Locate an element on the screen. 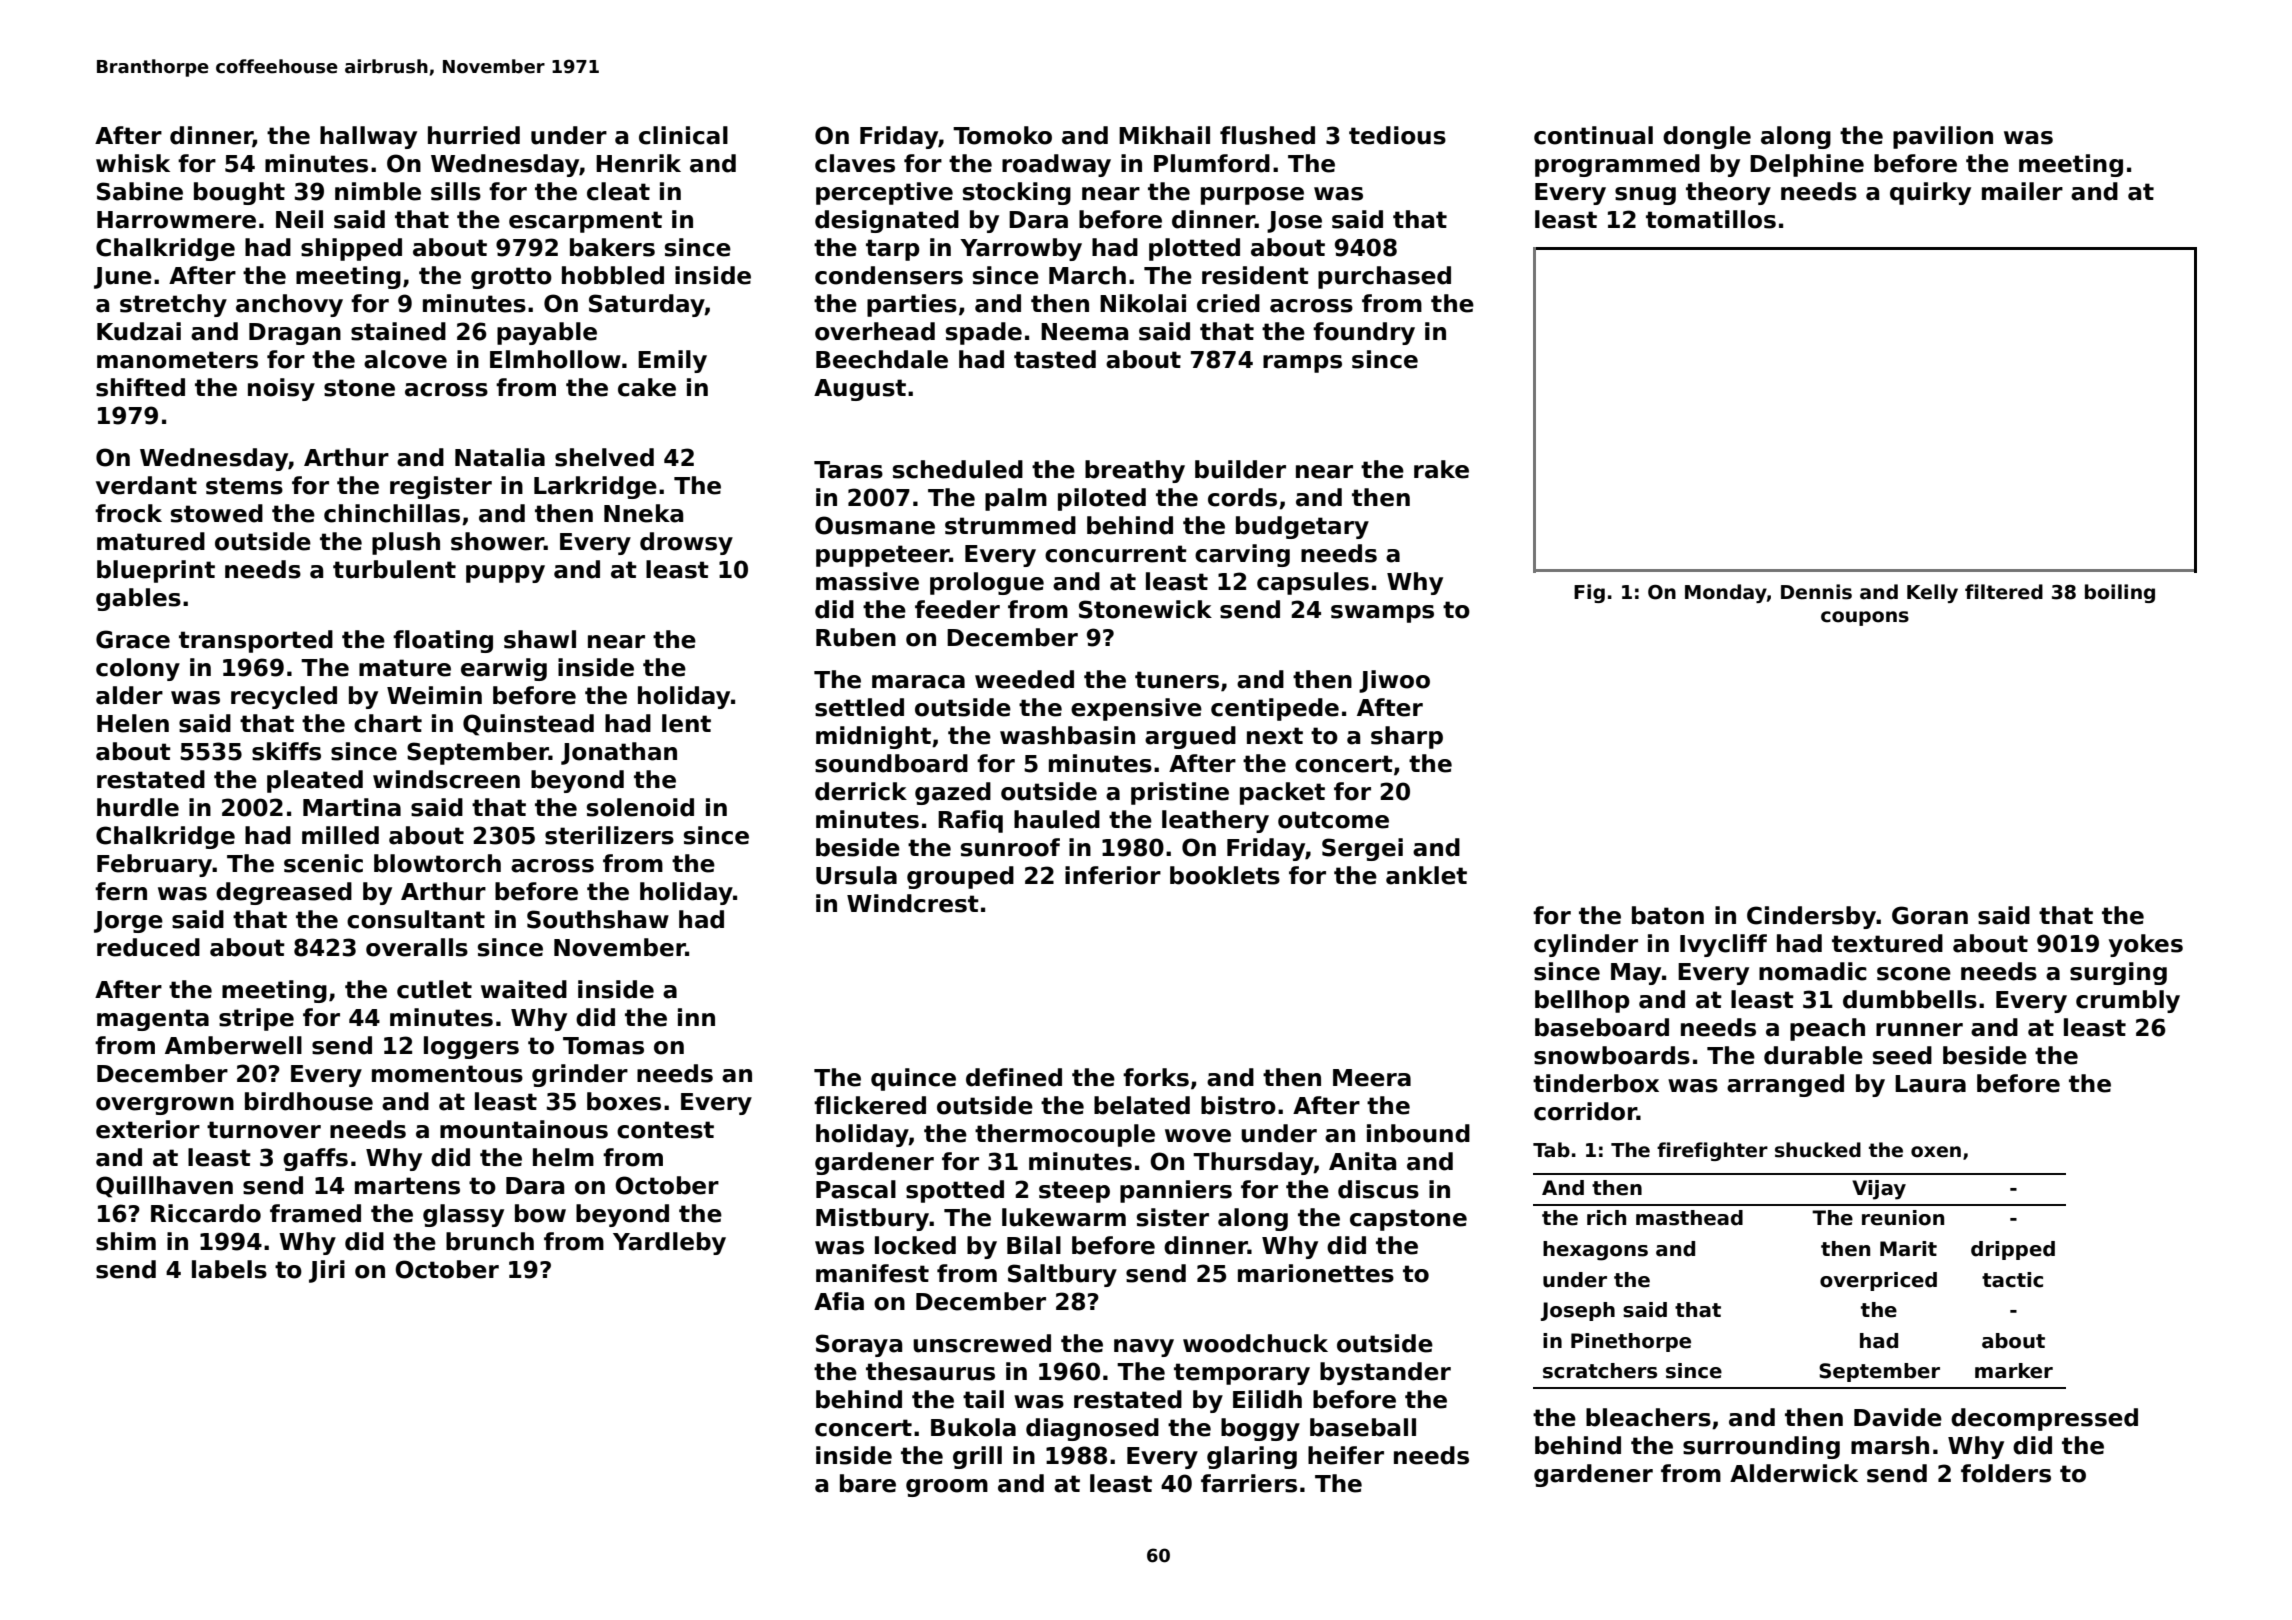  capsules is located at coordinates (1313, 583).
